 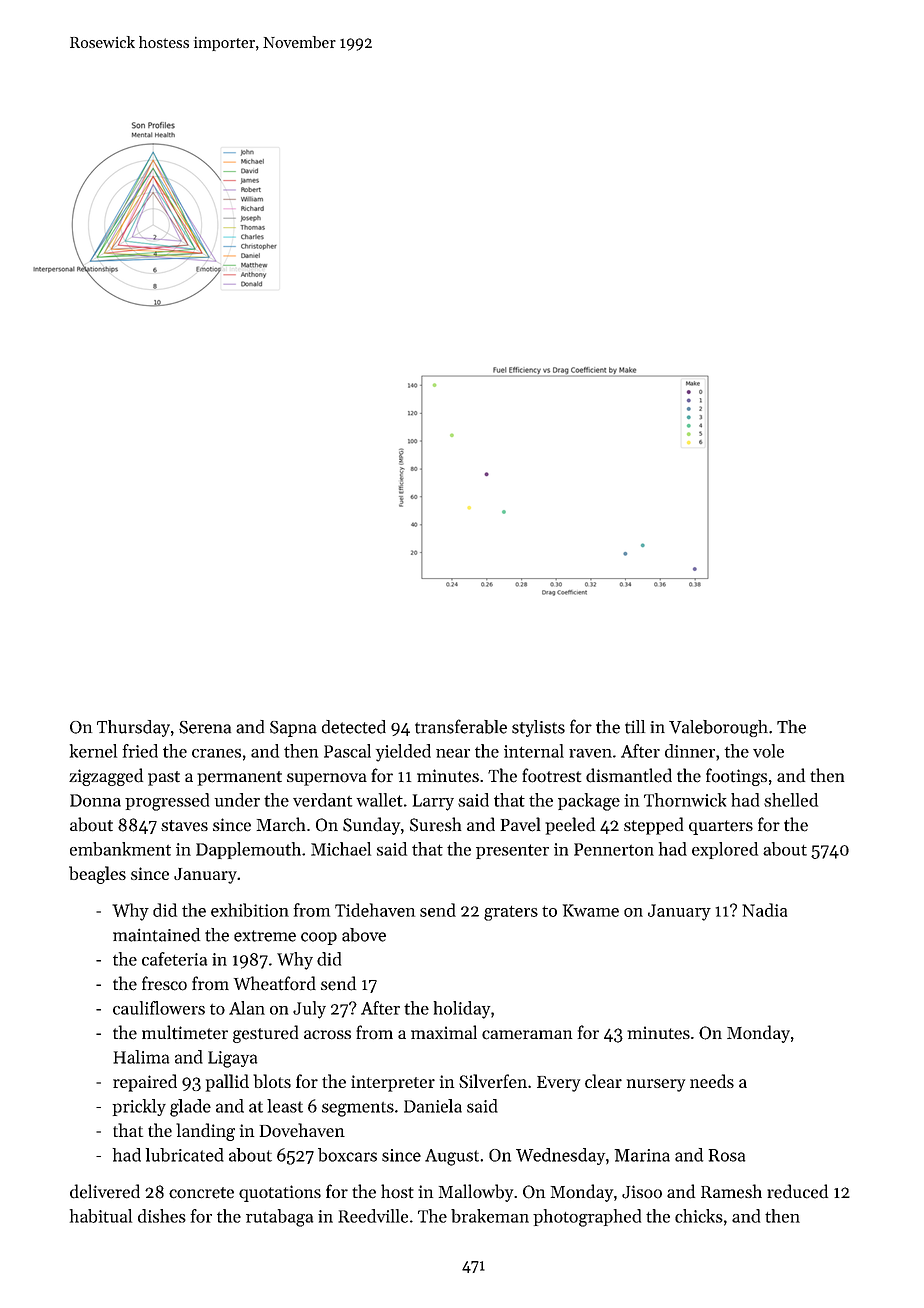 I want to click on chicks, so click(x=699, y=1216).
